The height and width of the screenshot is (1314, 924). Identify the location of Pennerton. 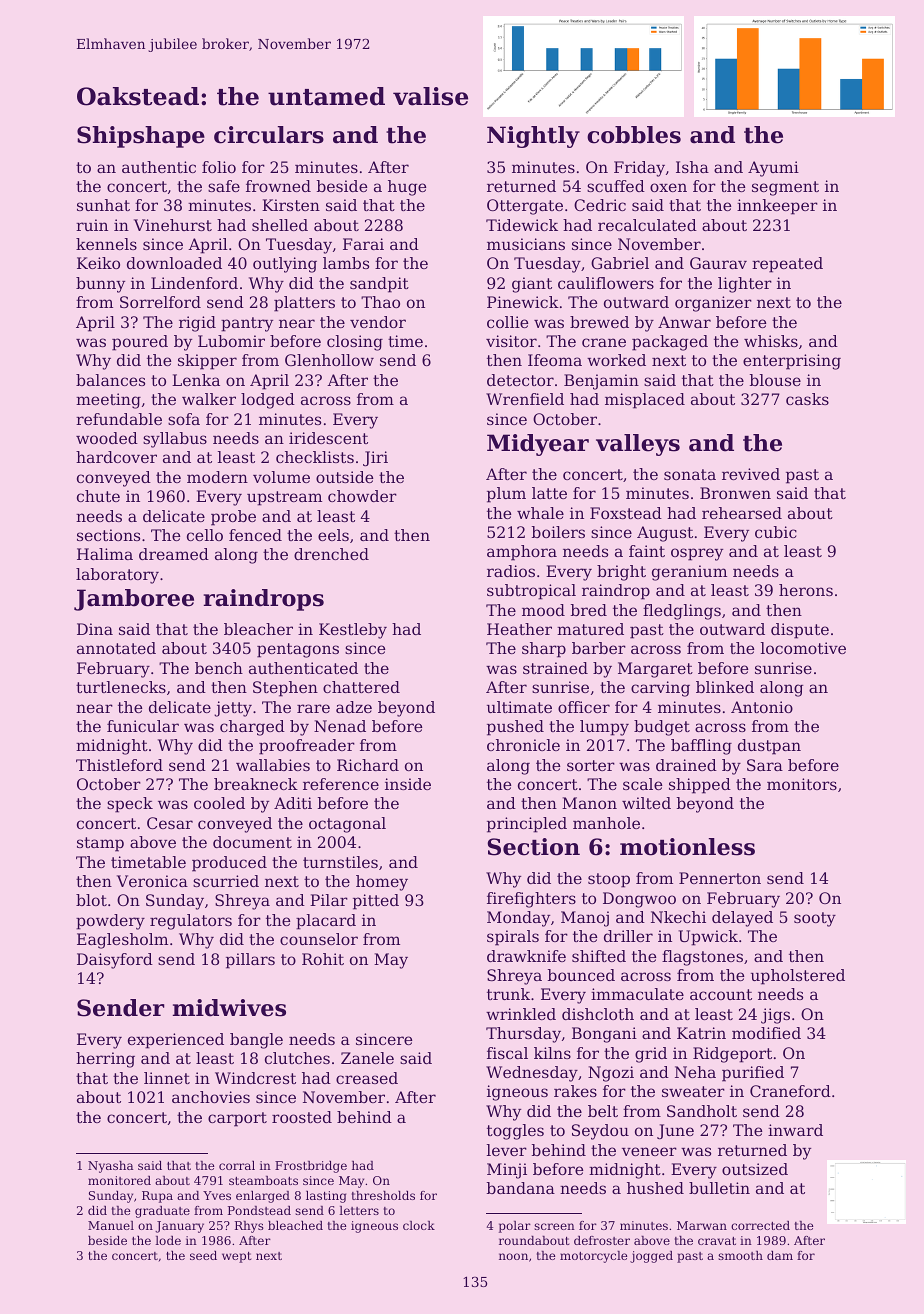
(720, 878).
